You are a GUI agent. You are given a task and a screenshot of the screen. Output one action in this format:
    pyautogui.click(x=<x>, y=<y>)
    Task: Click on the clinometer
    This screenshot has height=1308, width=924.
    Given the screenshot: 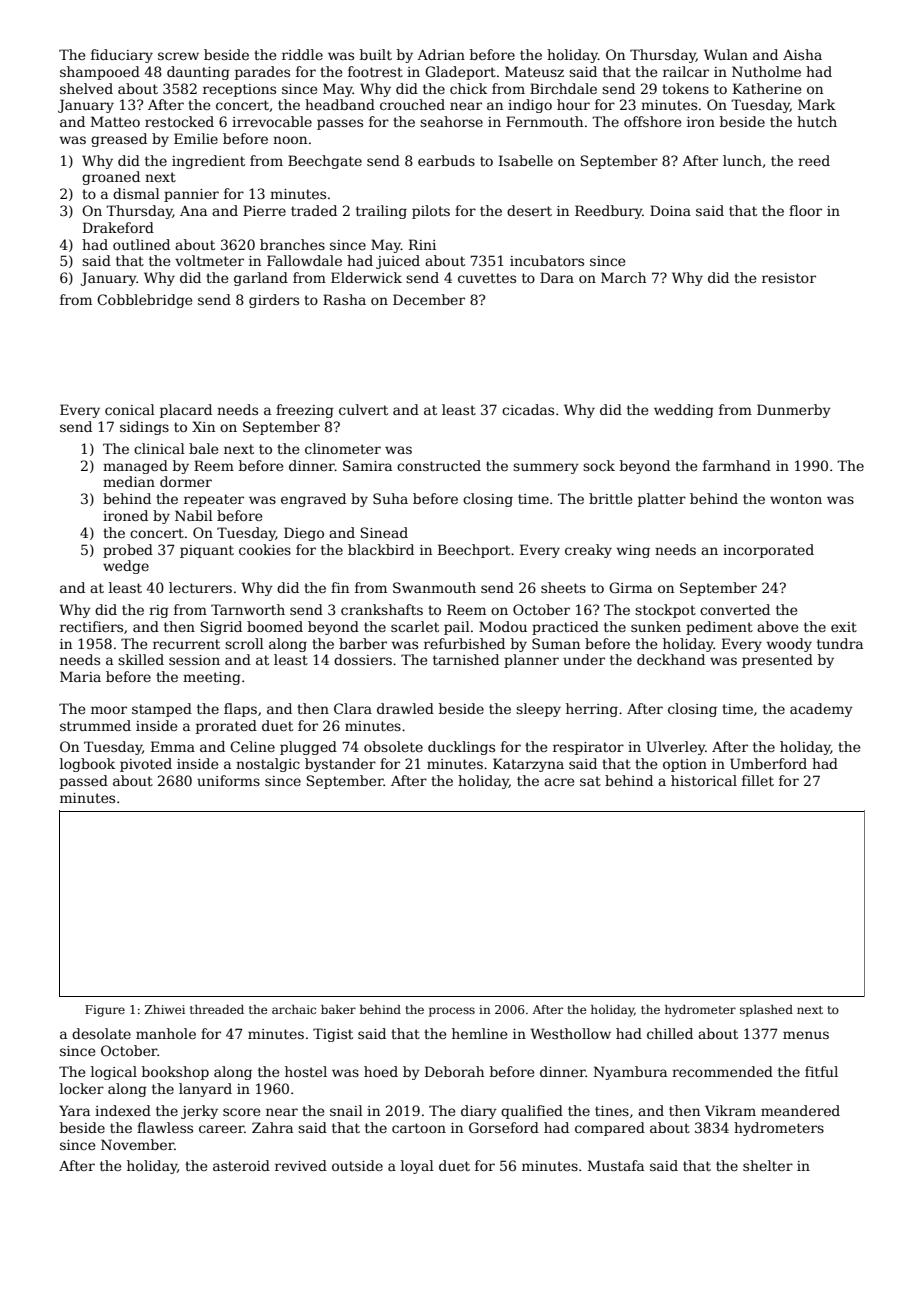 What is the action you would take?
    pyautogui.click(x=343, y=448)
